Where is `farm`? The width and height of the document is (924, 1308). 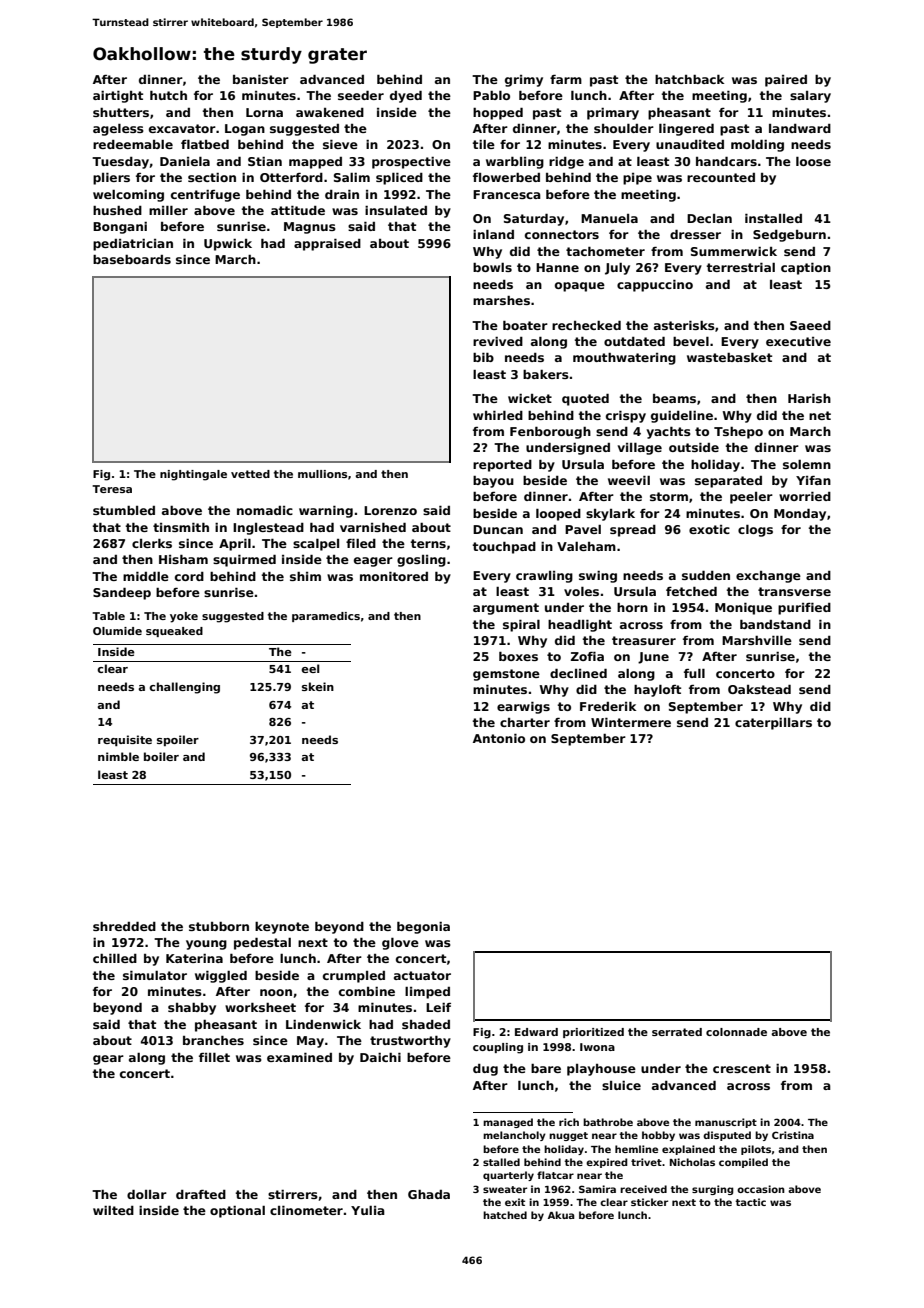 farm is located at coordinates (566, 79).
